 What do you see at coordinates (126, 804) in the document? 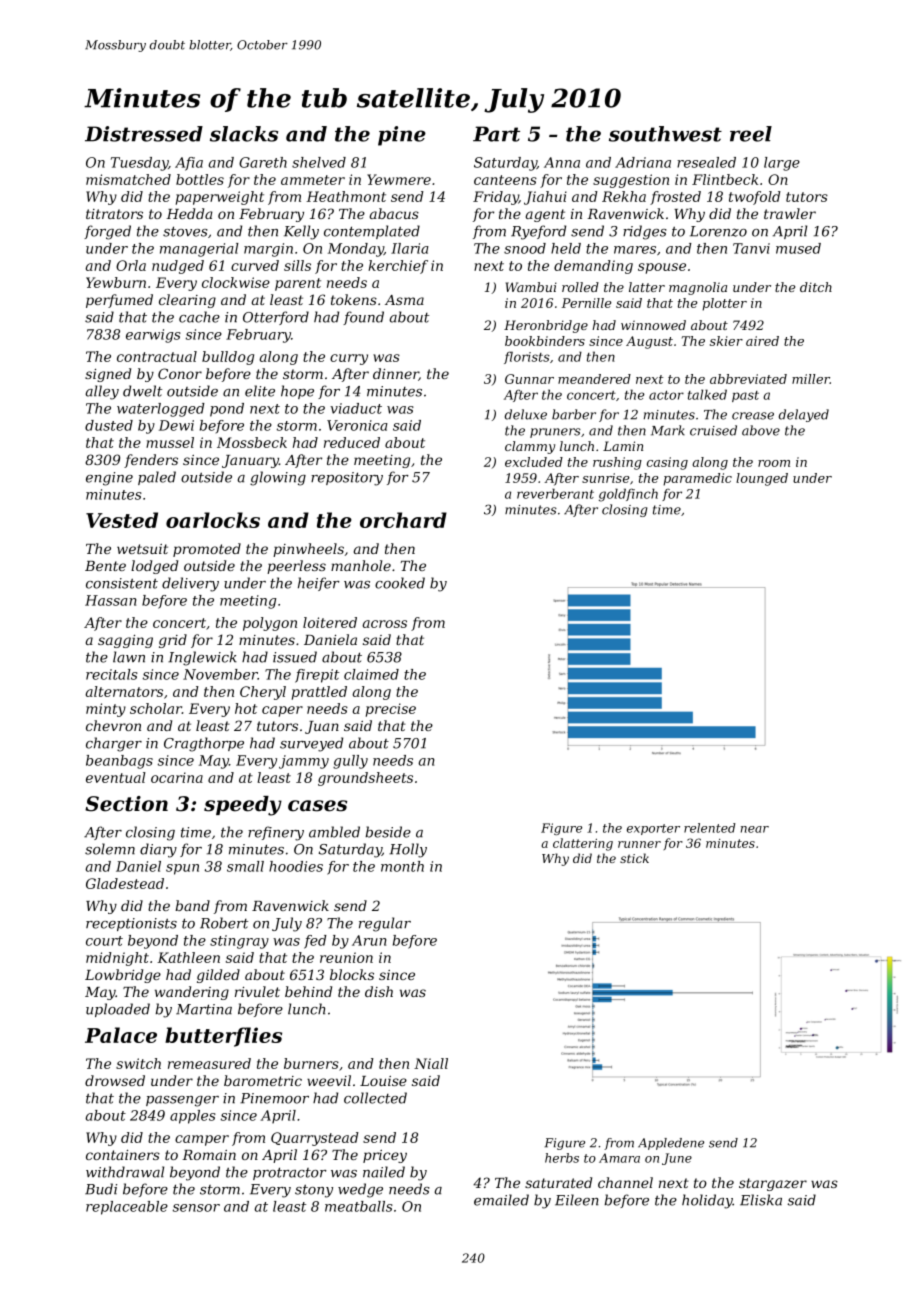
I see `Section` at bounding box center [126, 804].
